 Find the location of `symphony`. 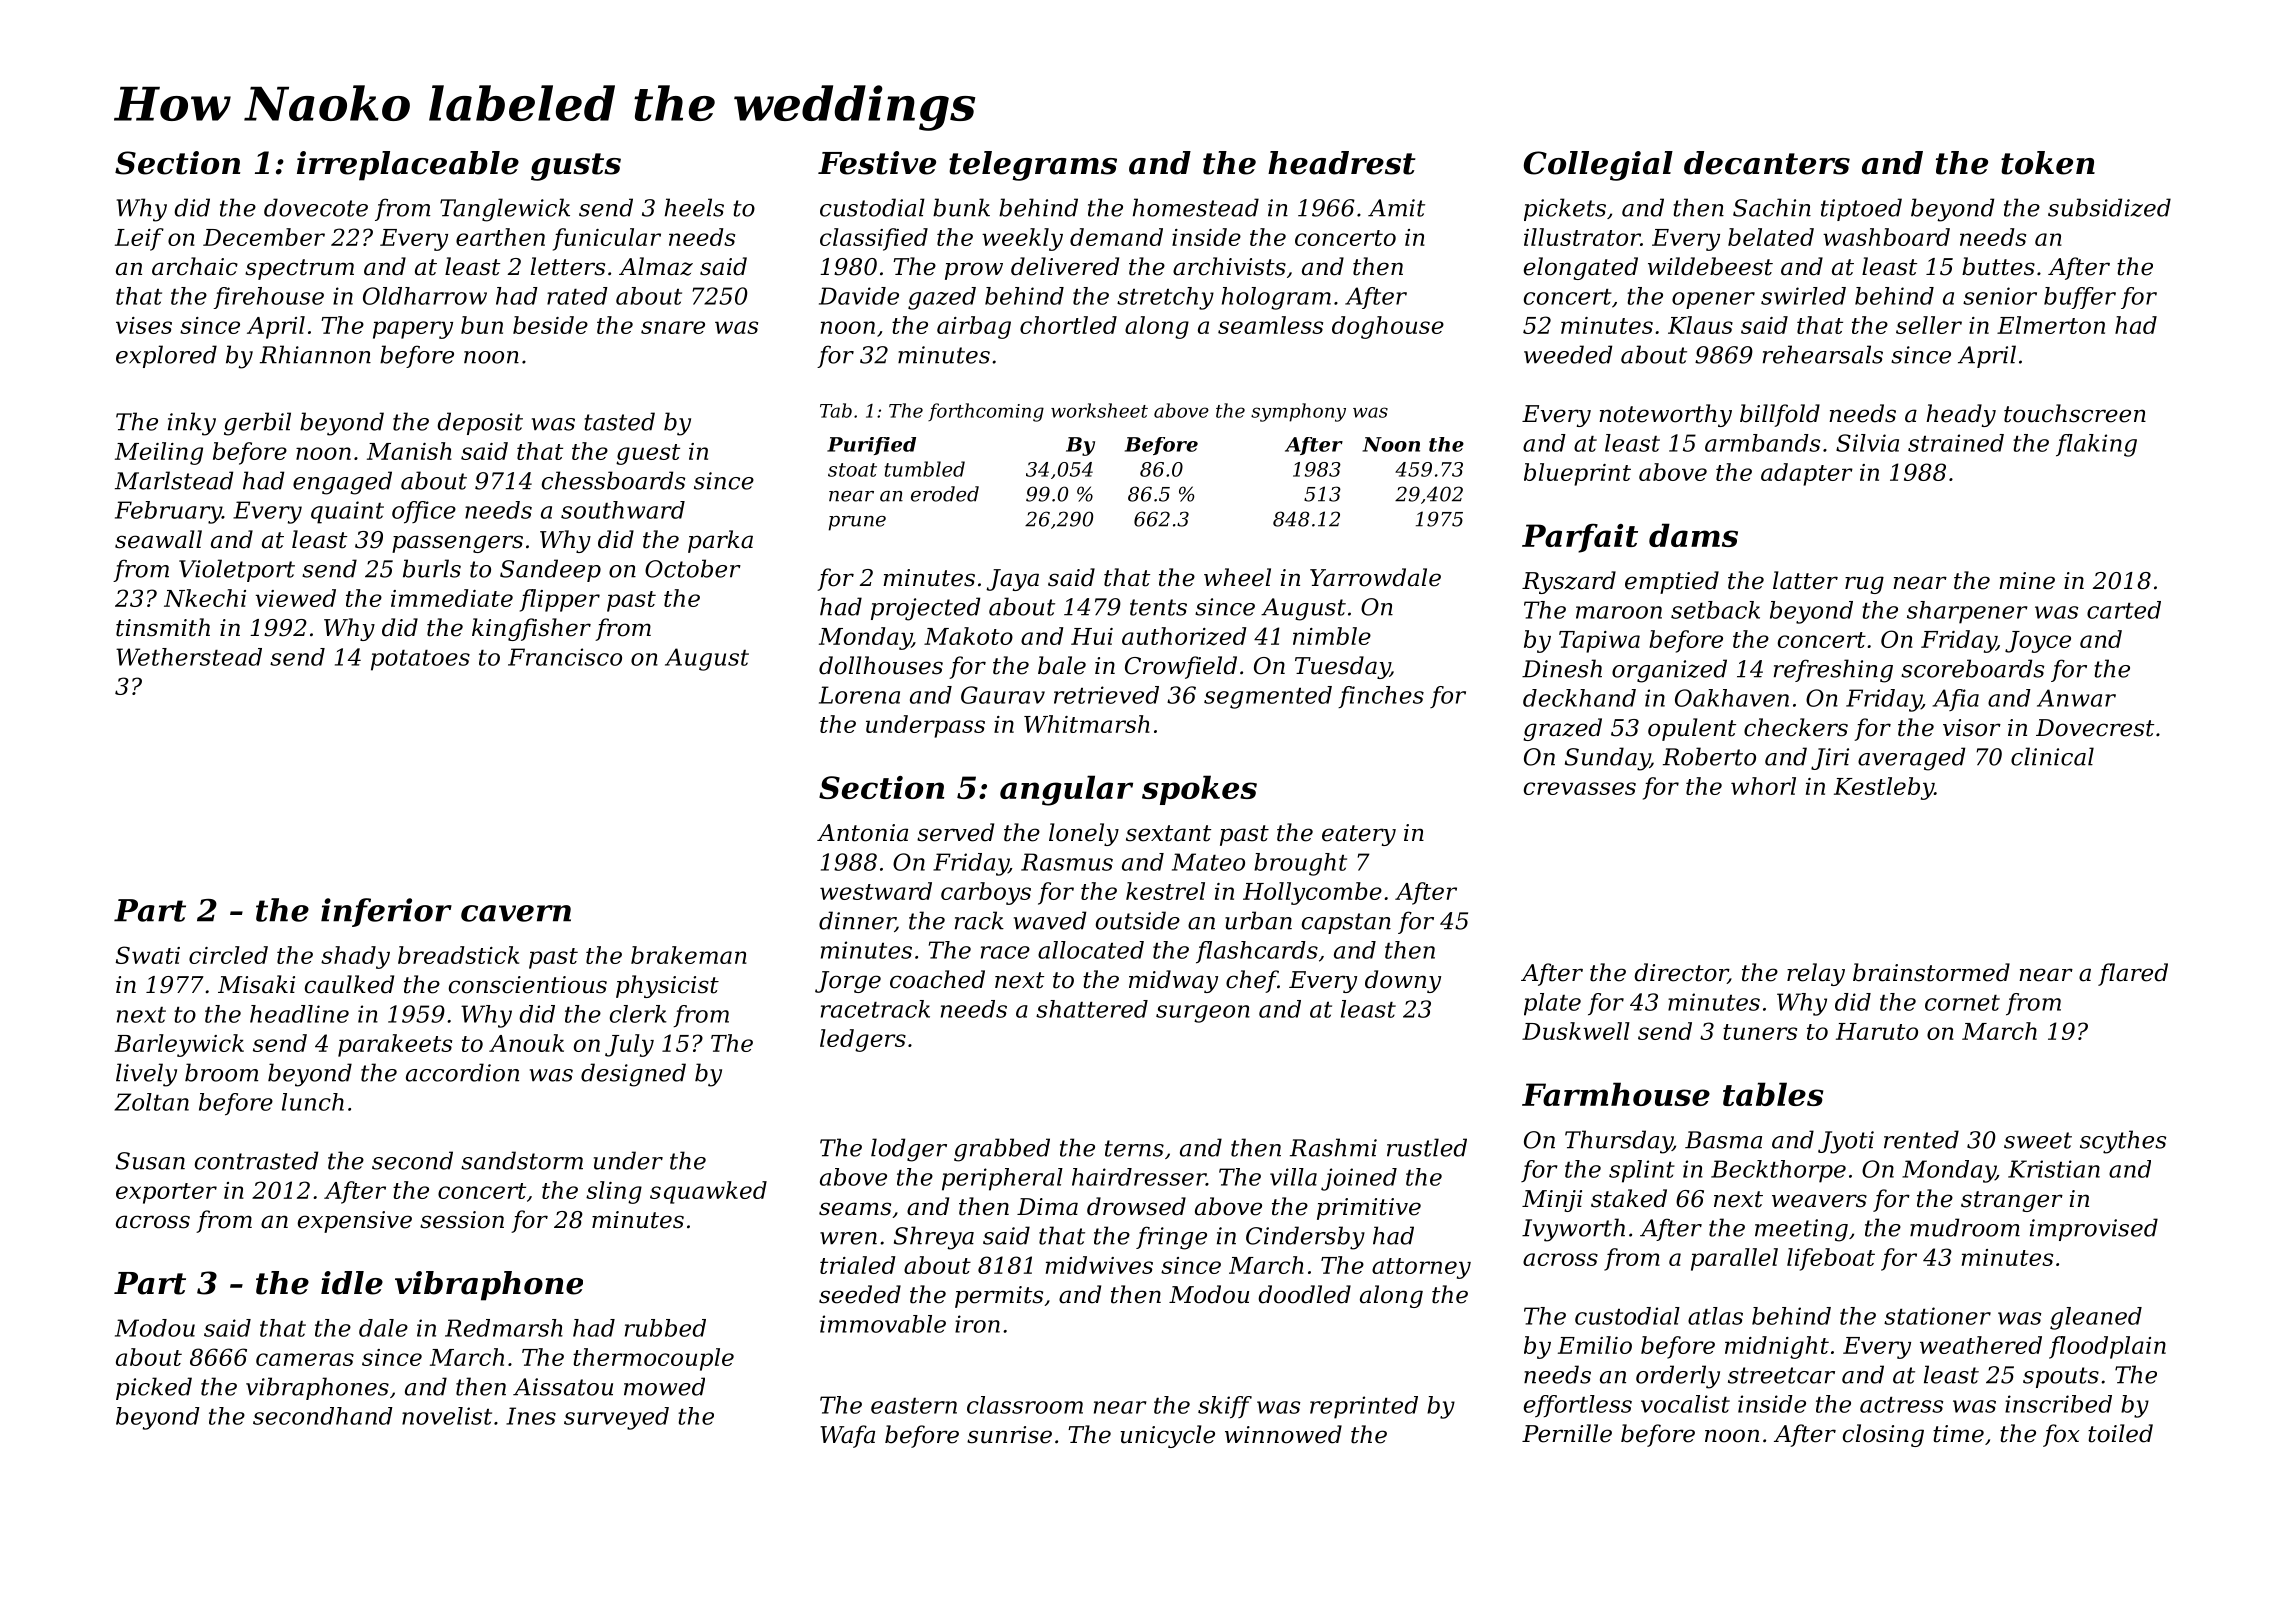

symphony is located at coordinates (1298, 412).
